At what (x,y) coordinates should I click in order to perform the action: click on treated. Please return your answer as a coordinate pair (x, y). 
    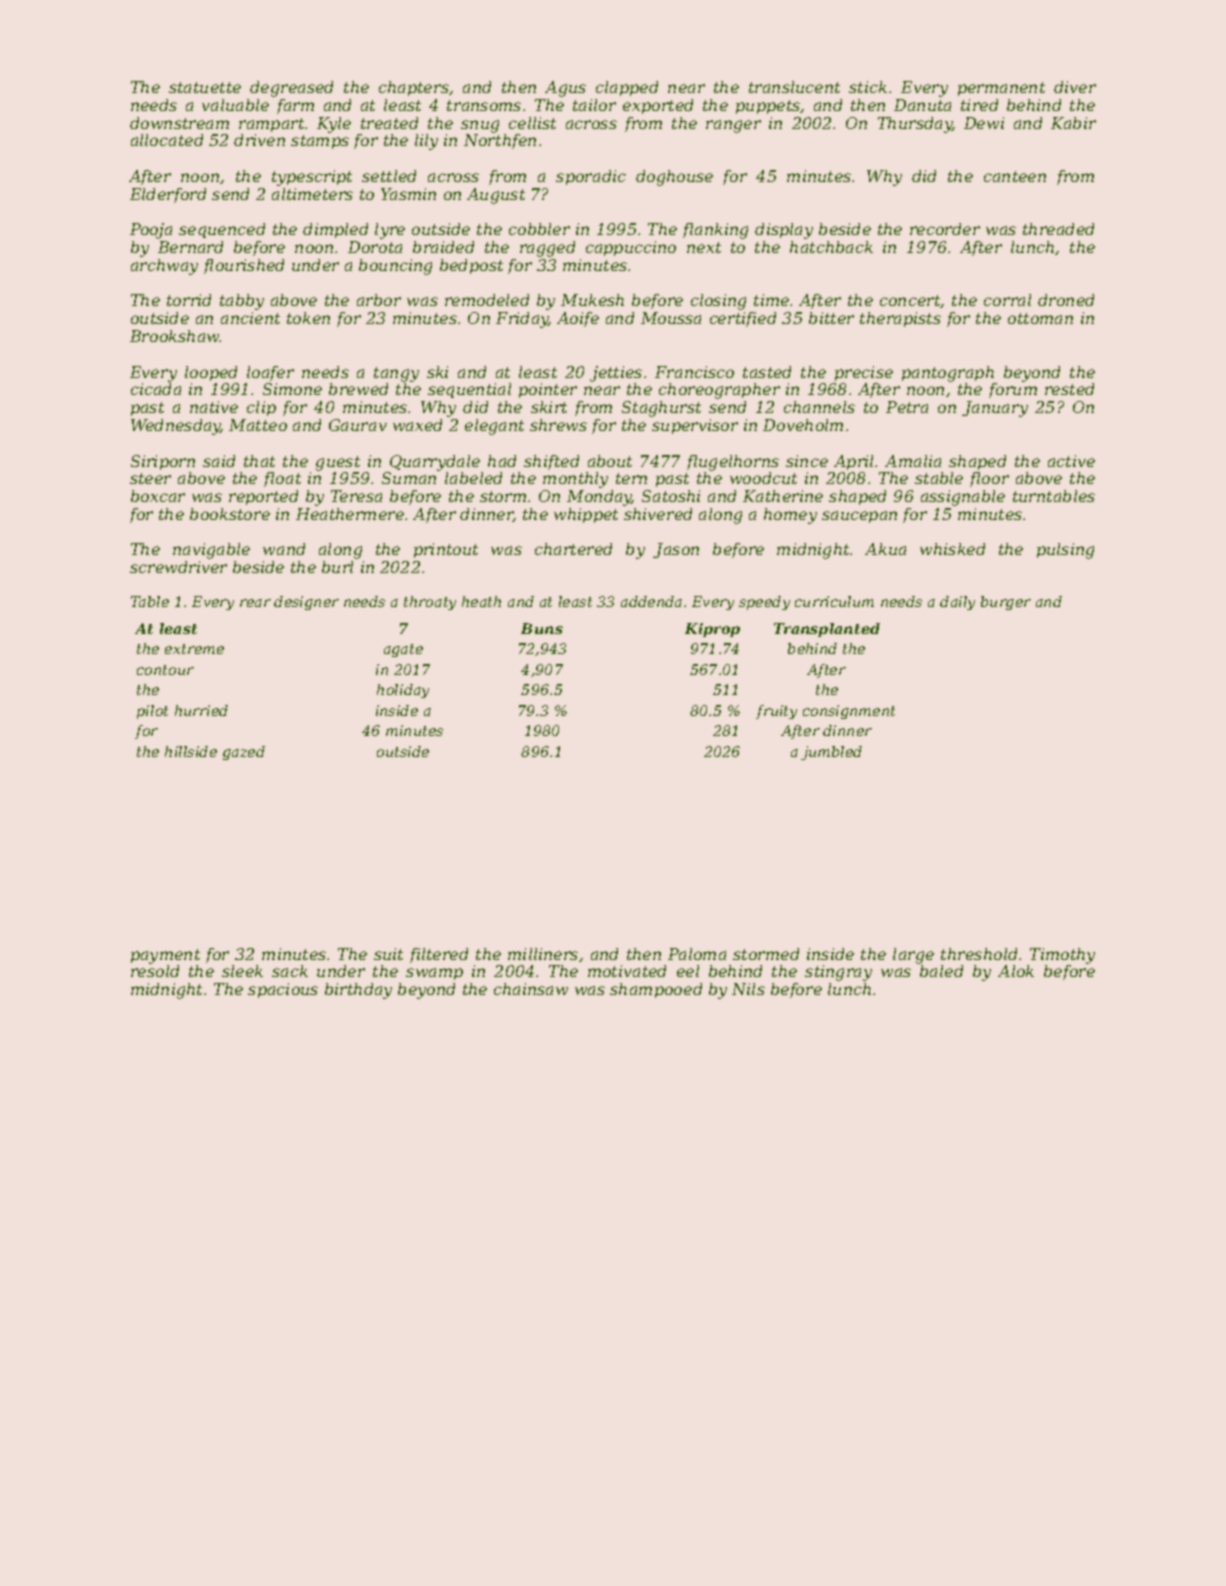
    Looking at the image, I should click on (389, 123).
